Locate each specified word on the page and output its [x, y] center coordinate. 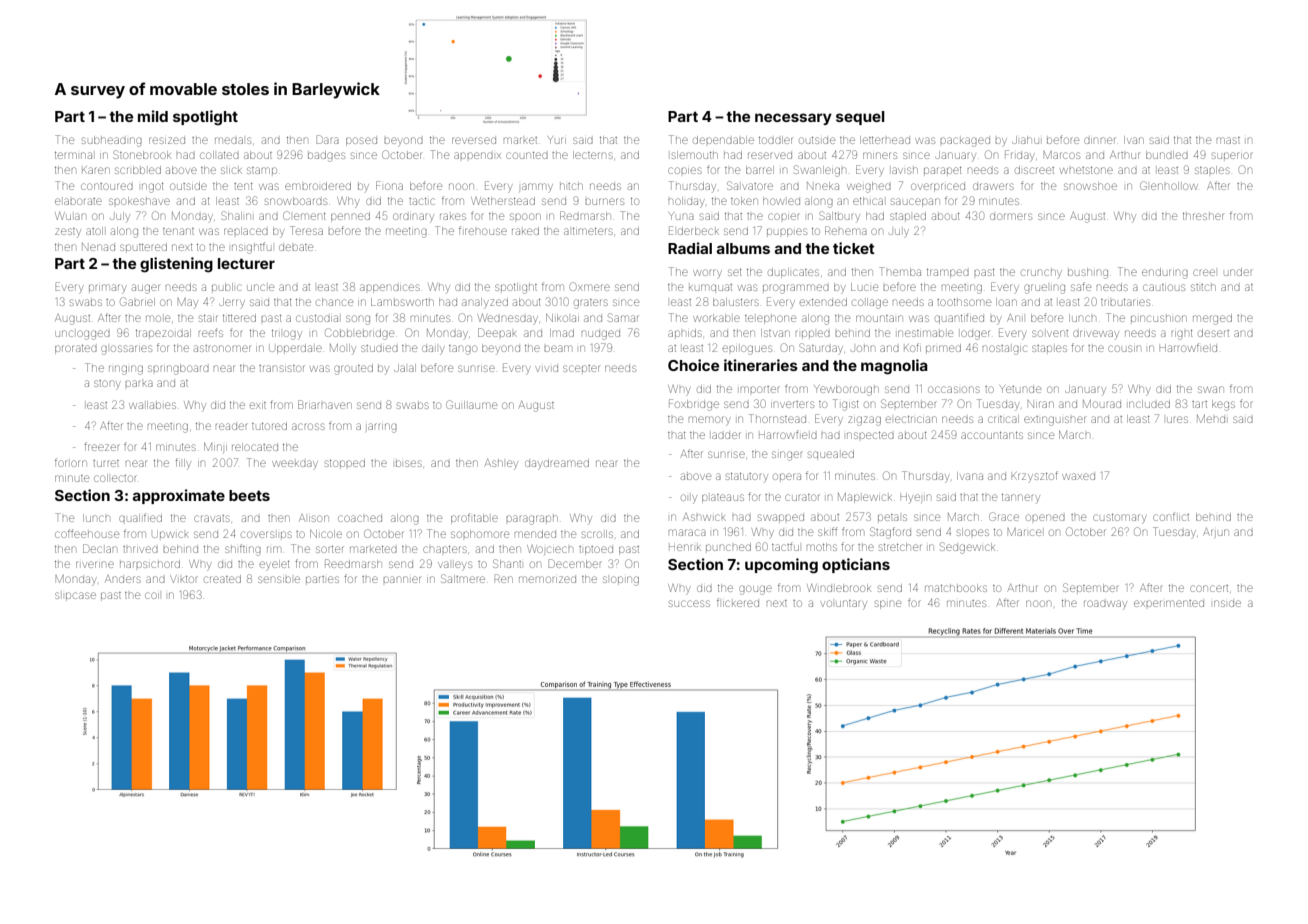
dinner [1099, 140]
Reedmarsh [353, 563]
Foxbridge [694, 405]
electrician [911, 419]
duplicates [793, 273]
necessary [793, 119]
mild [153, 116]
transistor [281, 368]
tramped [948, 273]
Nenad [98, 247]
